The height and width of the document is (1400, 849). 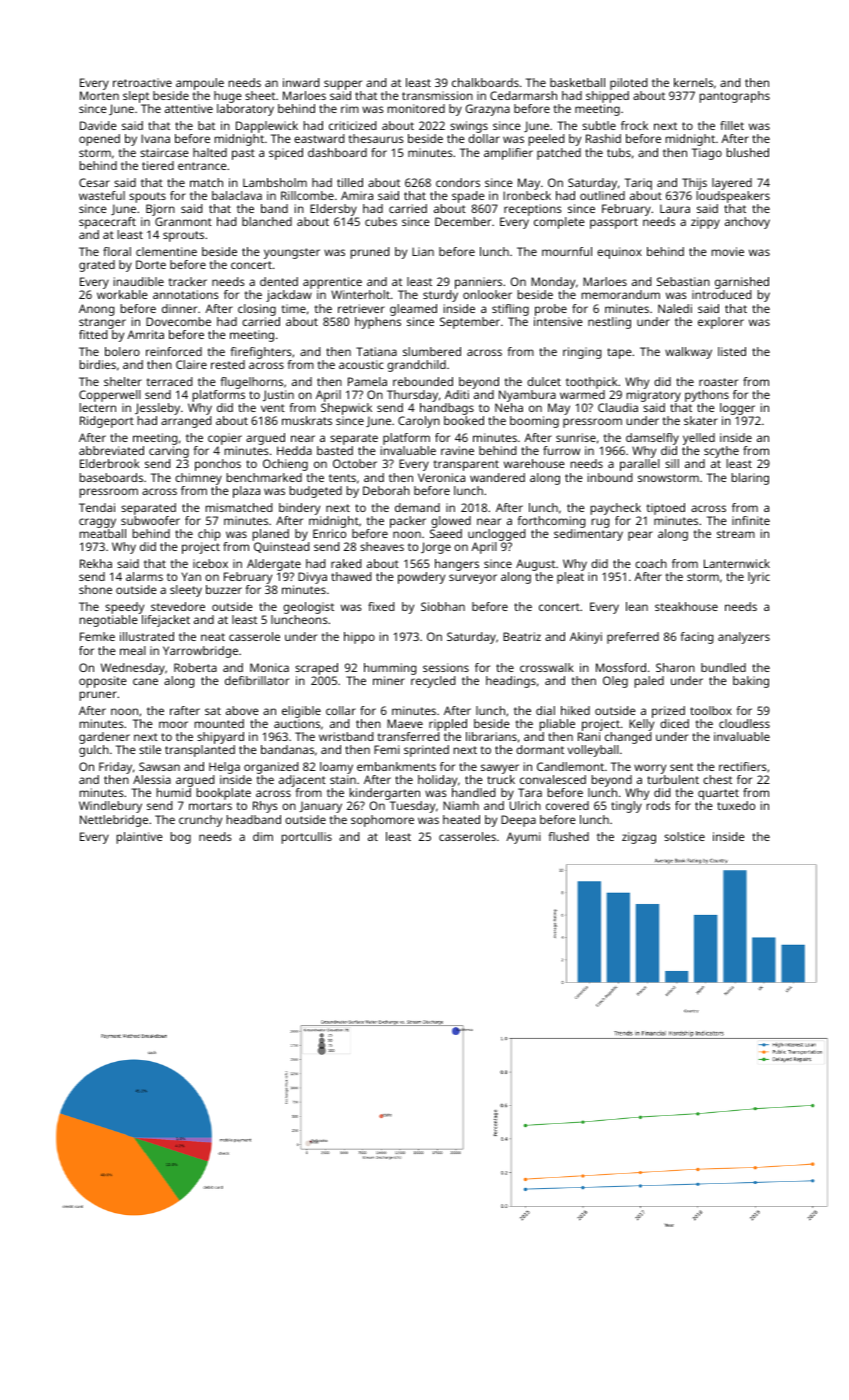 What do you see at coordinates (473, 579) in the document?
I see `surveyor` at bounding box center [473, 579].
